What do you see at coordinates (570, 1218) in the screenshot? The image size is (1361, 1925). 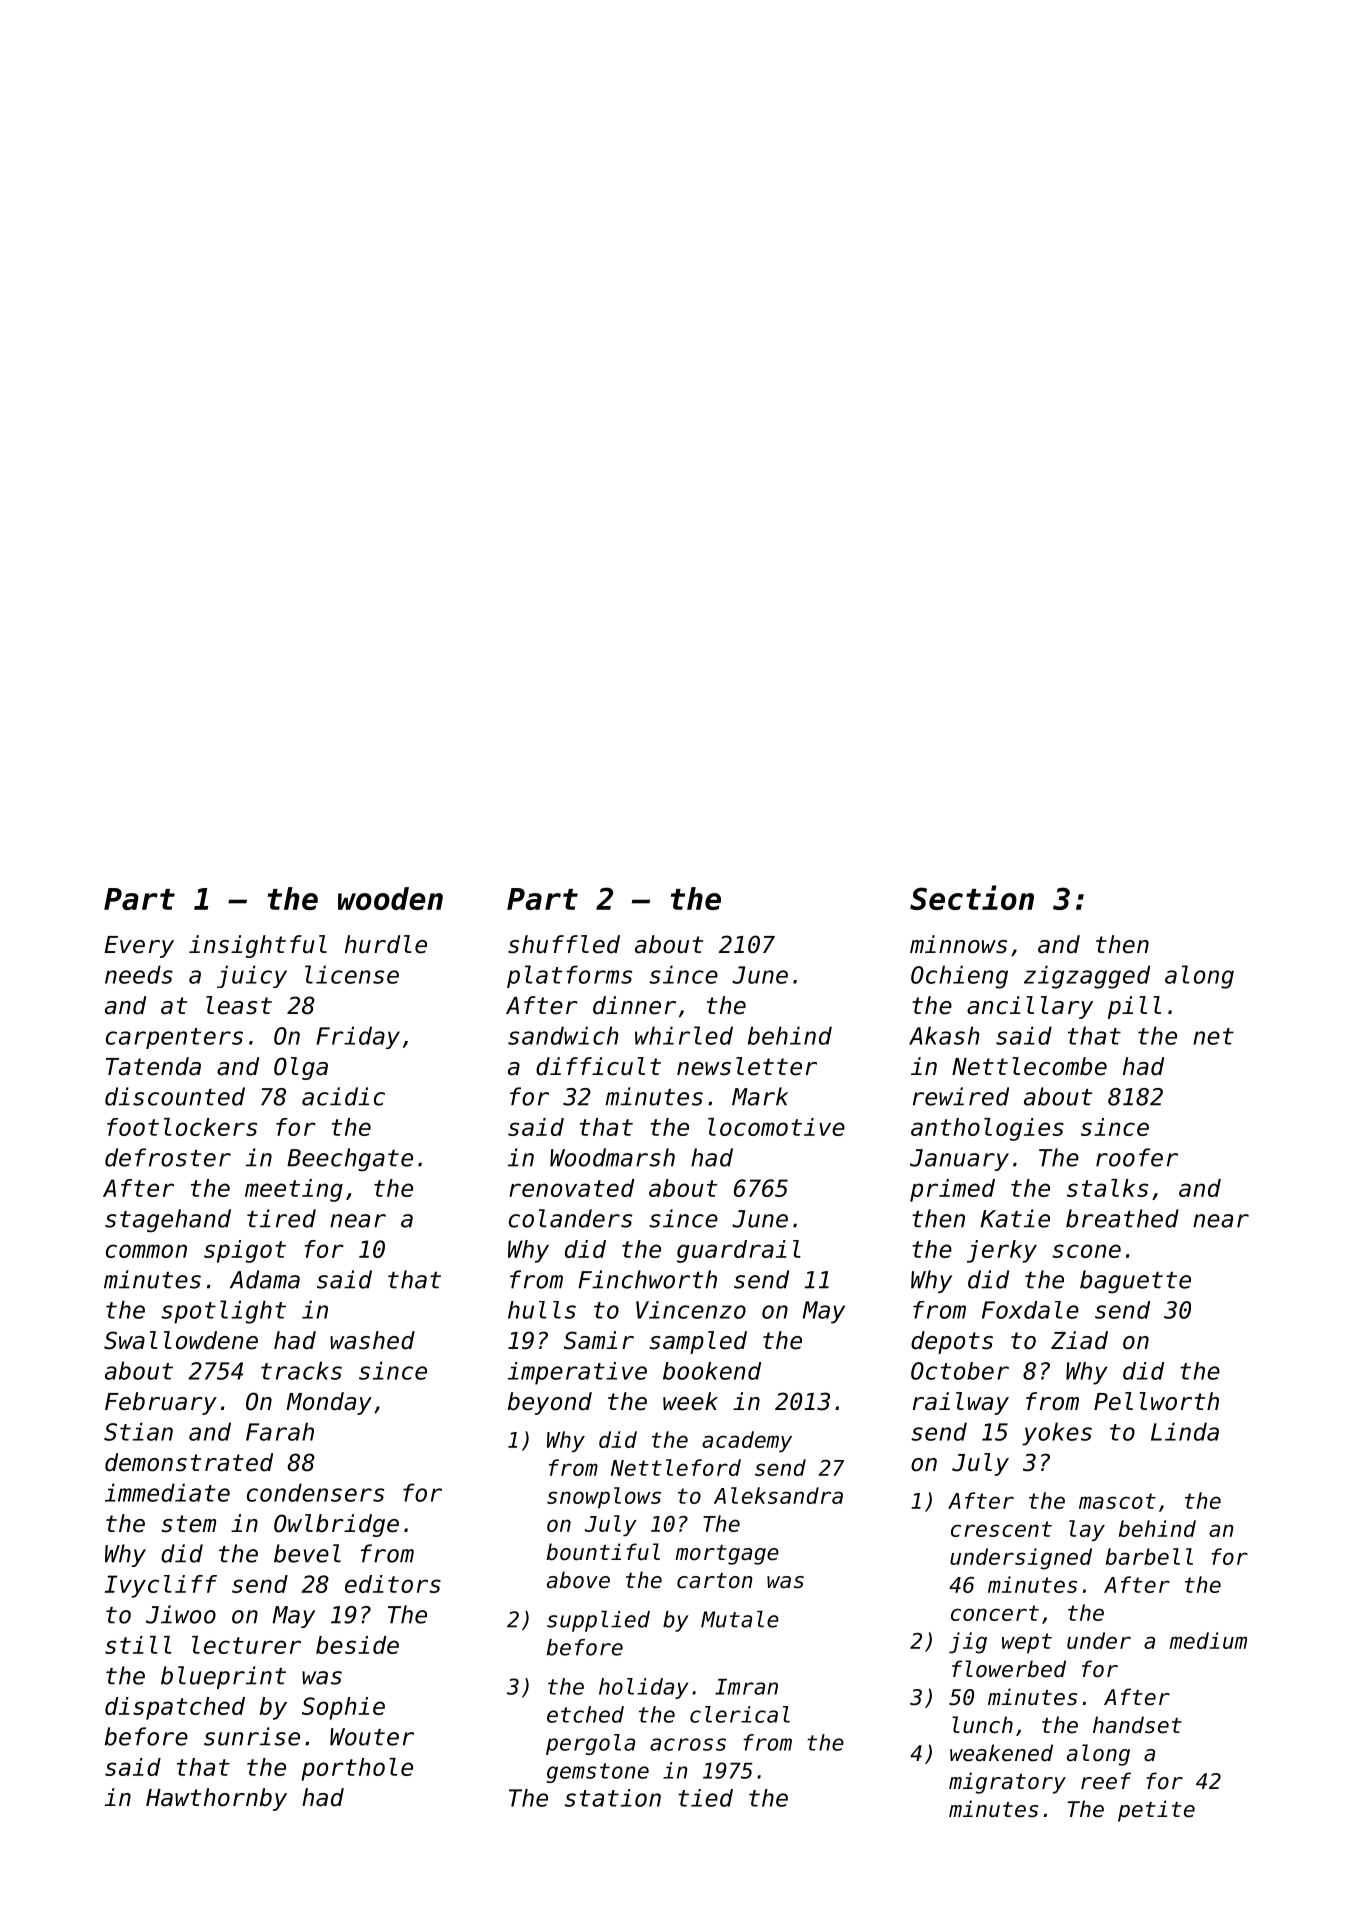 I see `colanders` at bounding box center [570, 1218].
